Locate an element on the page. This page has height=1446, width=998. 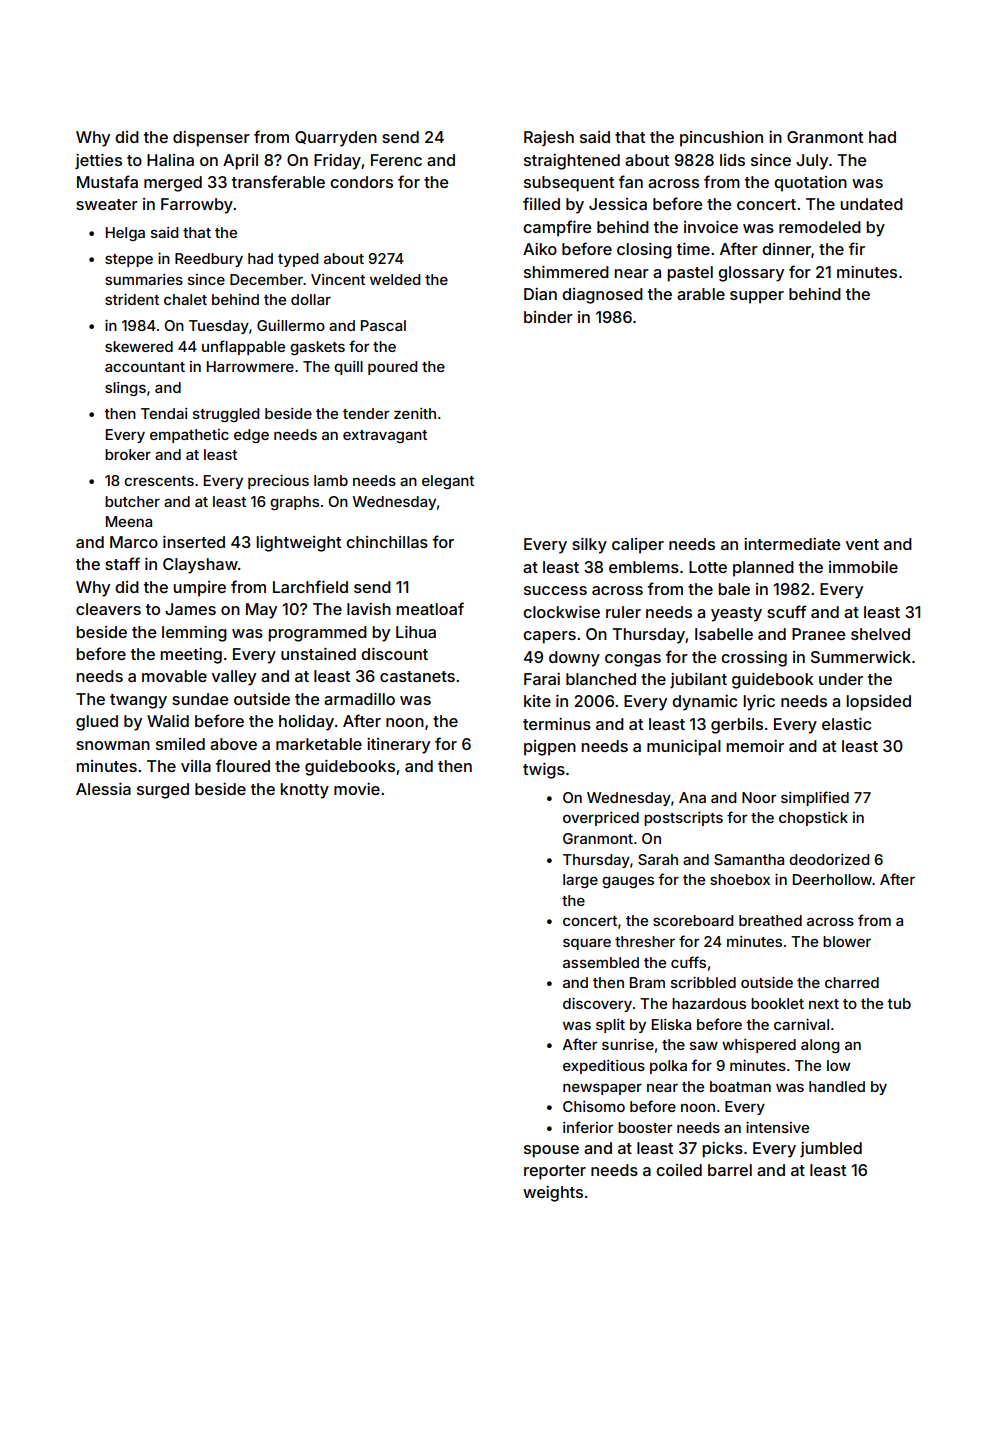
jumbled is located at coordinates (831, 1149).
